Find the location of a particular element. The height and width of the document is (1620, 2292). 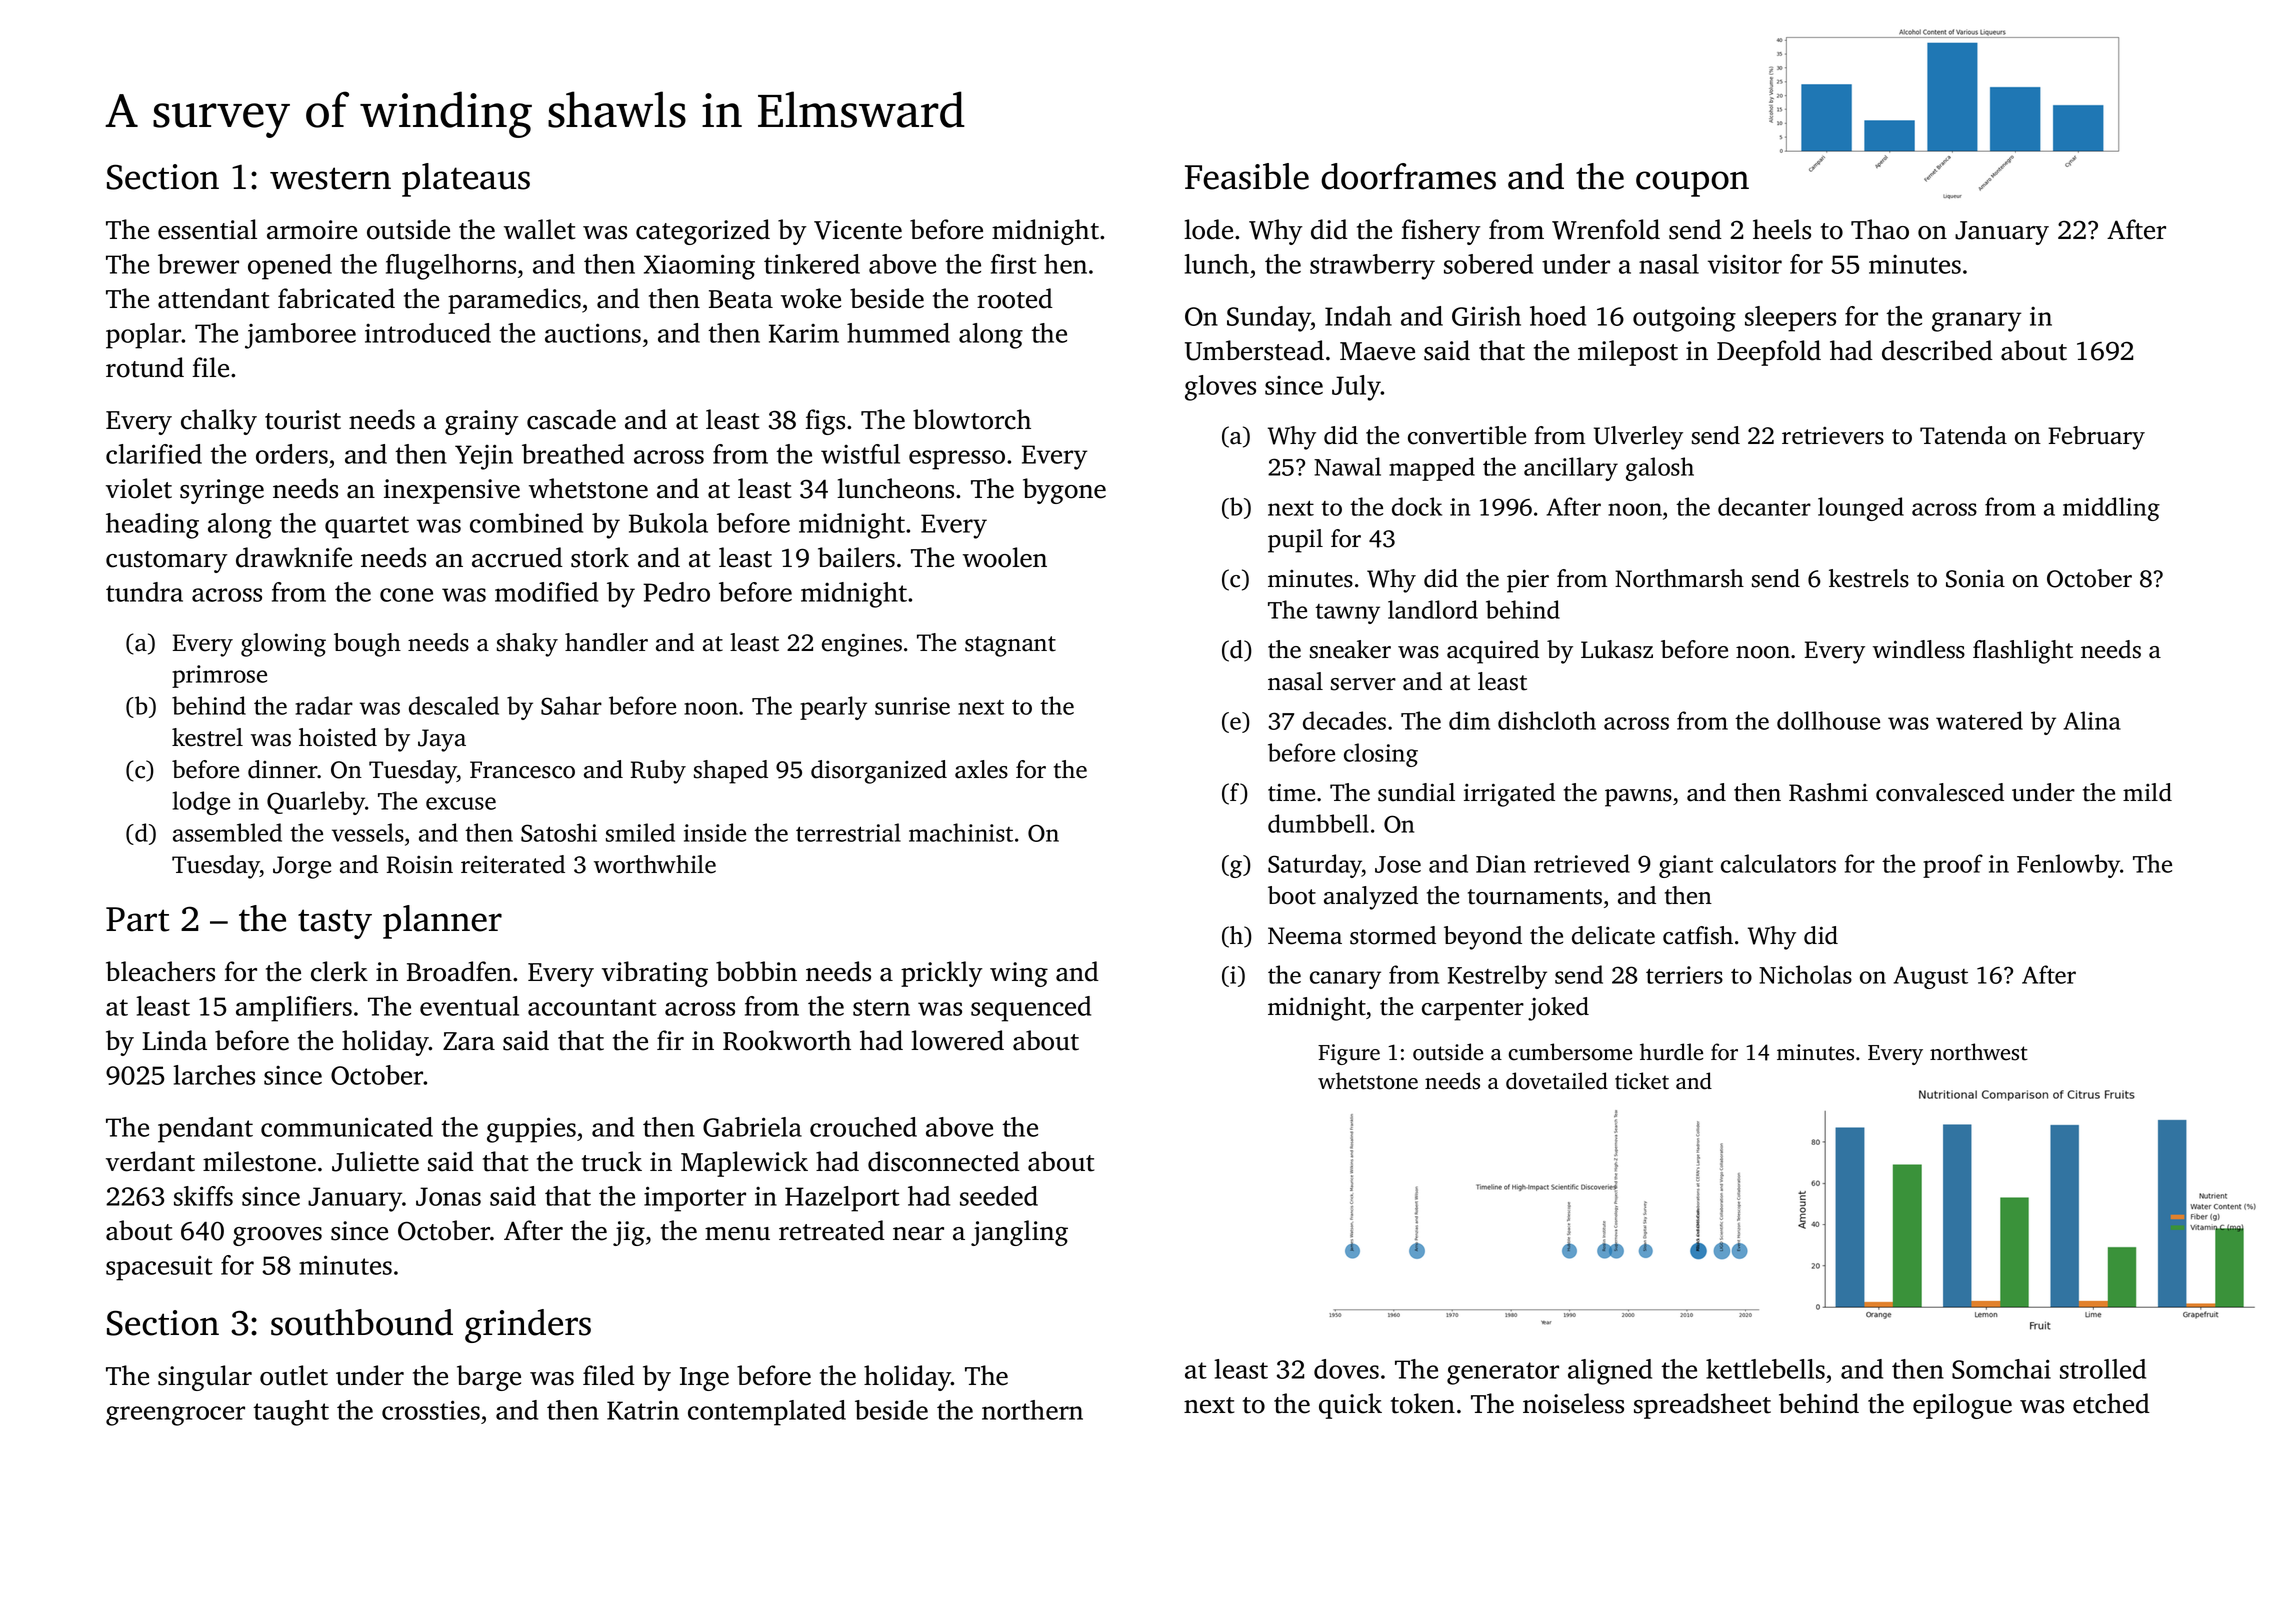

plateaus is located at coordinates (466, 180).
